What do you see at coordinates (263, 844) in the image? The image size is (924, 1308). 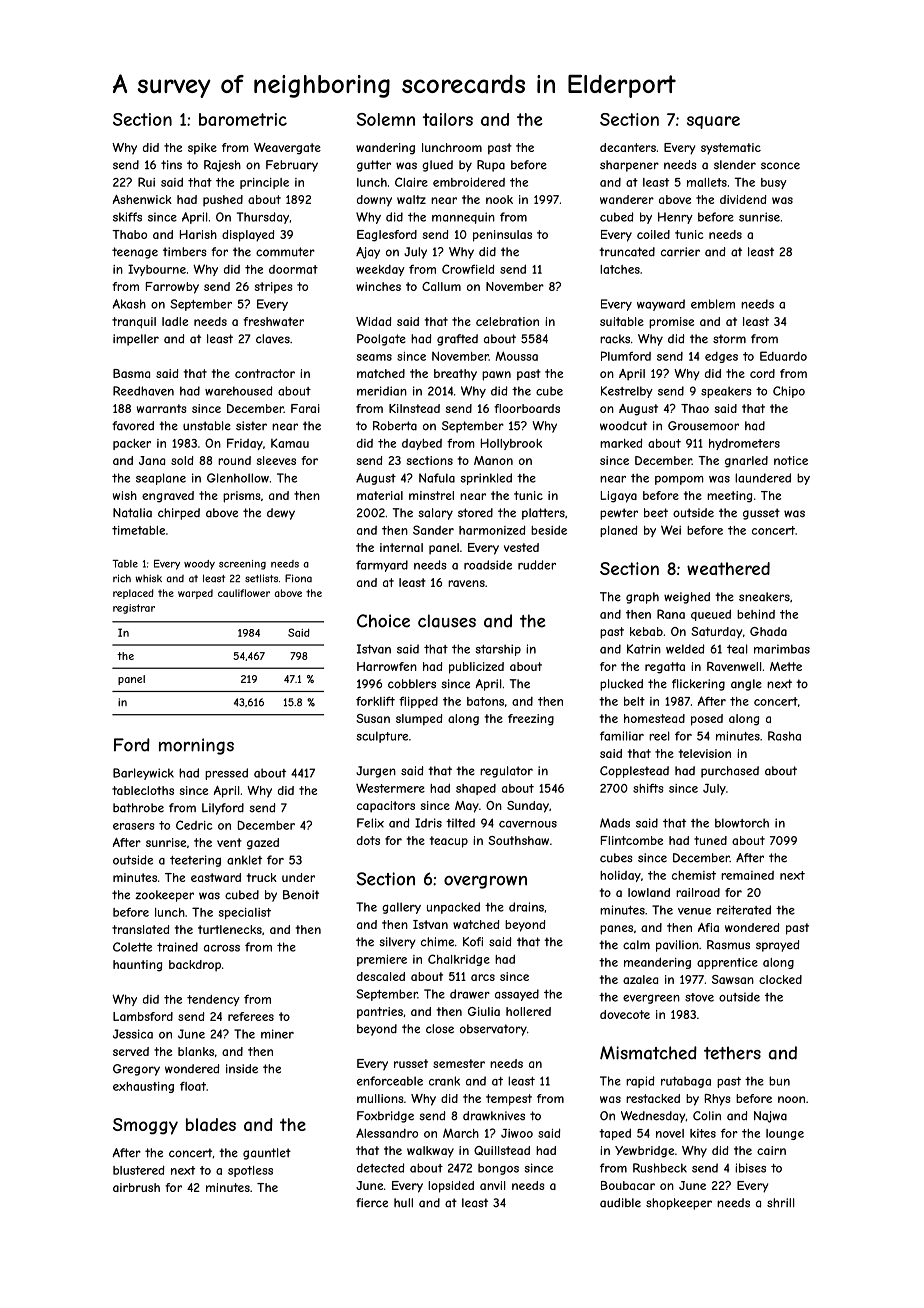 I see `gazed` at bounding box center [263, 844].
